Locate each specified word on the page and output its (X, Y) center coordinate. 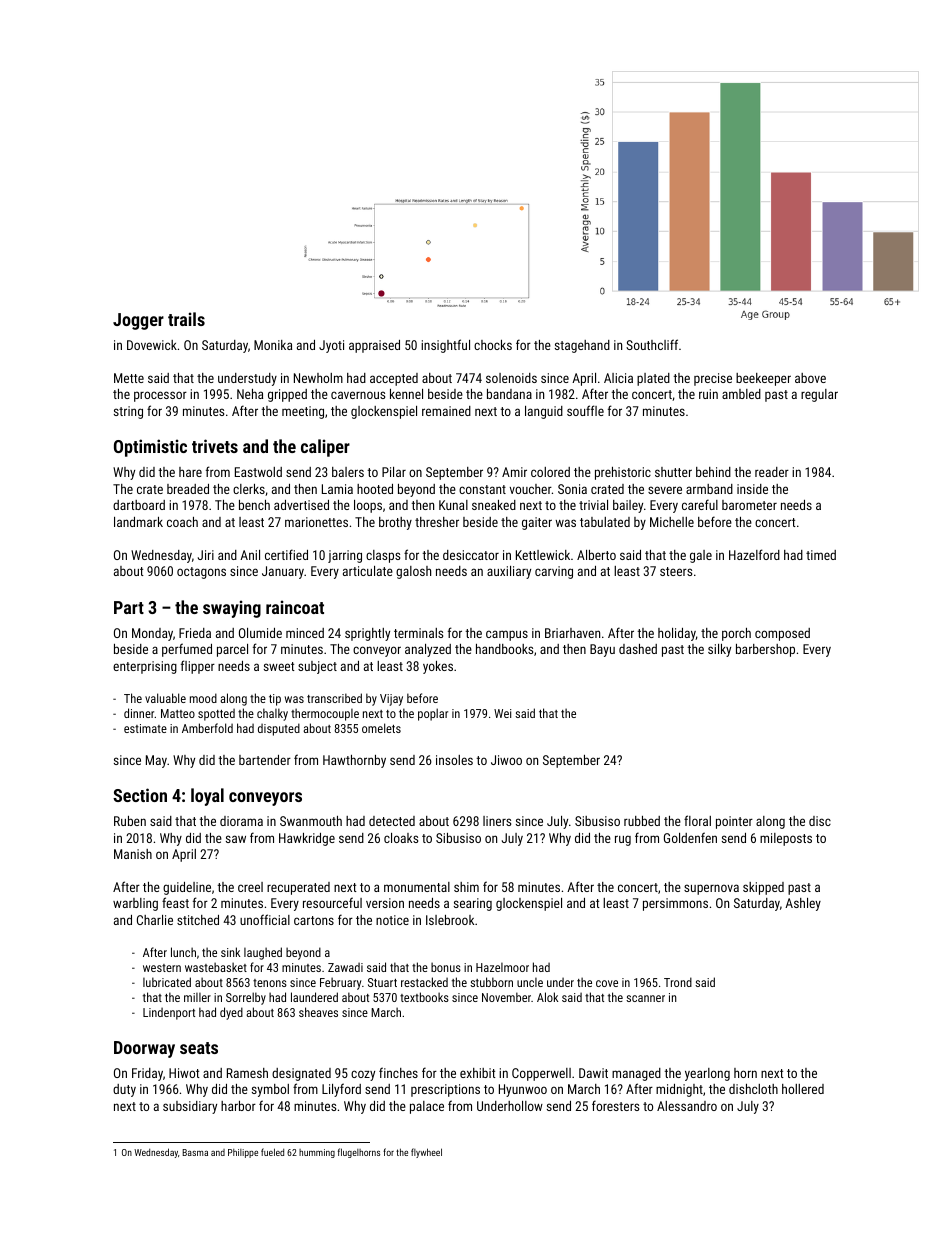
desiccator (471, 555)
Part (129, 607)
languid (544, 412)
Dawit (593, 1073)
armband (709, 489)
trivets (215, 446)
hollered (803, 1089)
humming (317, 1153)
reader (772, 472)
